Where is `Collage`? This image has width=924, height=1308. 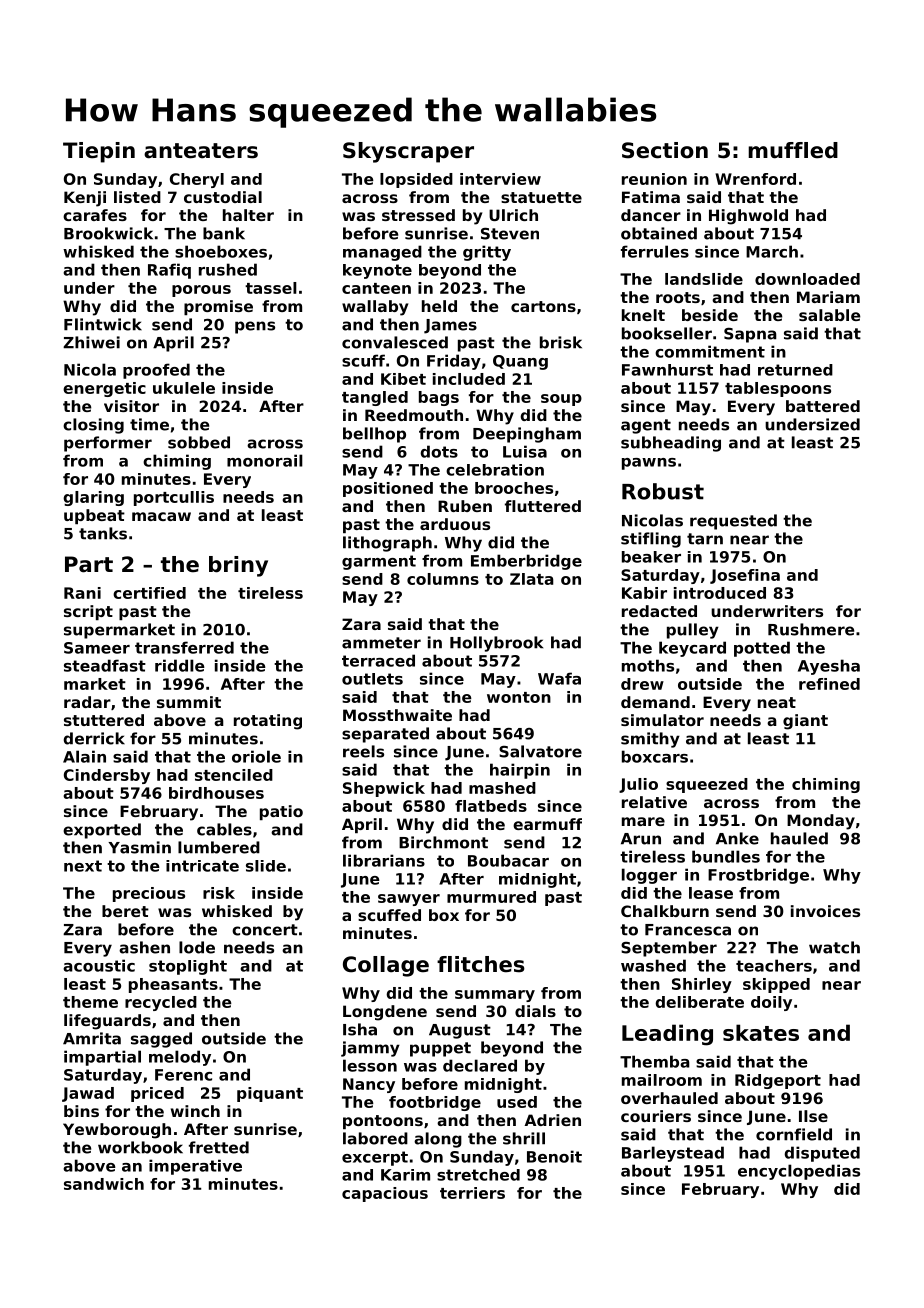
Collage is located at coordinates (386, 966).
